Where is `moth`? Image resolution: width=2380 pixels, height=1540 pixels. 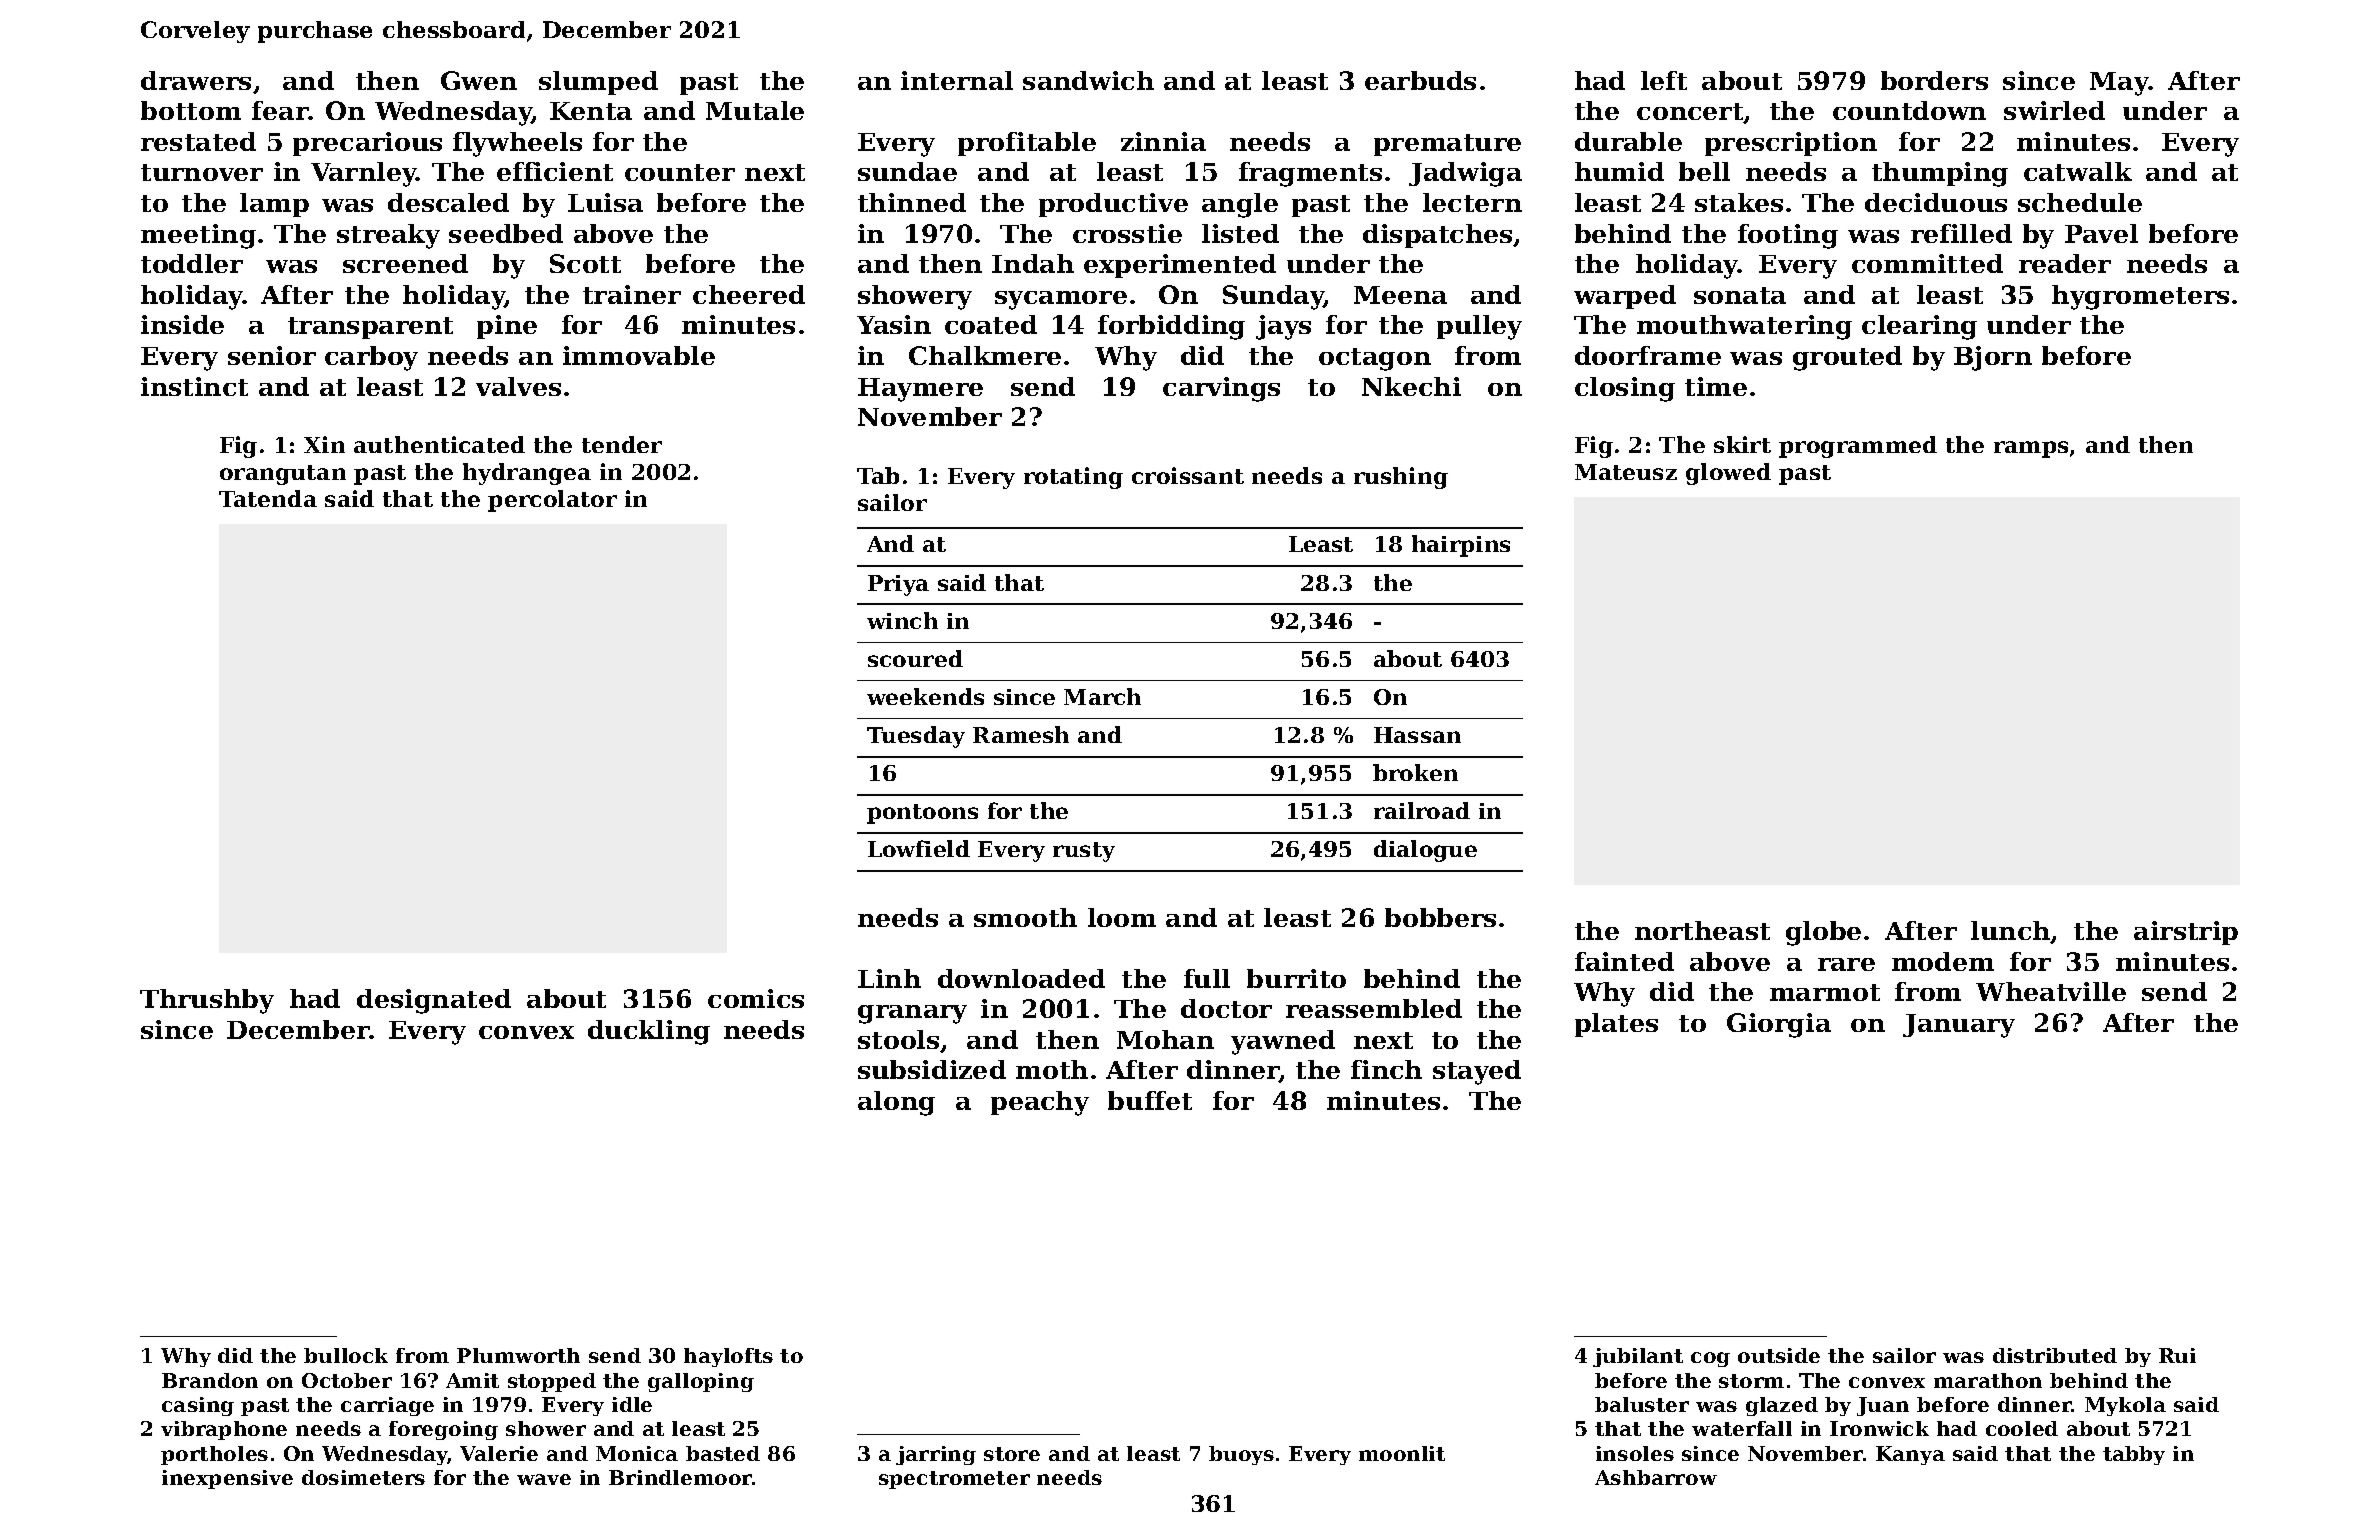 moth is located at coordinates (1052, 1069).
